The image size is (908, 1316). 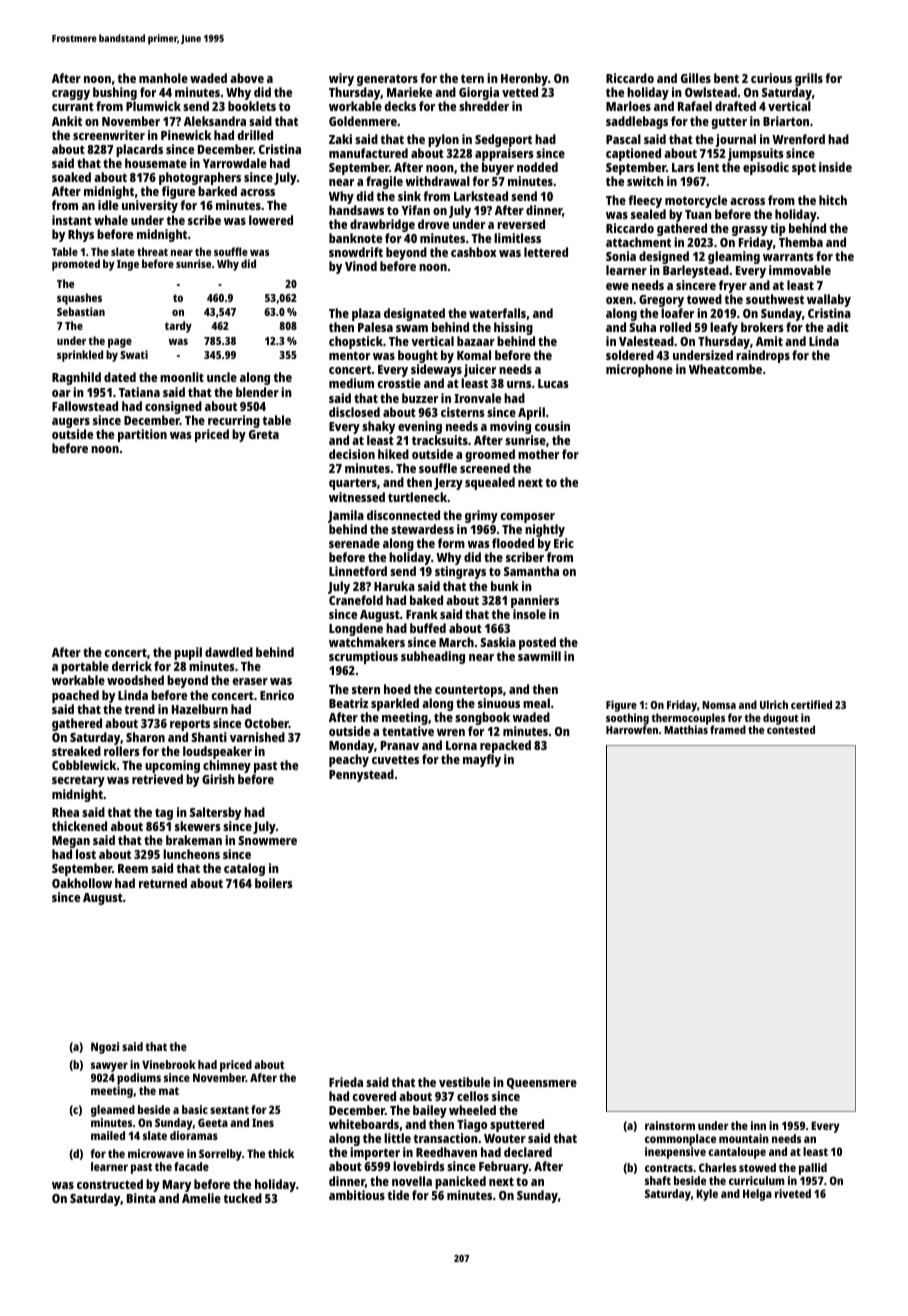 I want to click on sextant, so click(x=229, y=1110).
